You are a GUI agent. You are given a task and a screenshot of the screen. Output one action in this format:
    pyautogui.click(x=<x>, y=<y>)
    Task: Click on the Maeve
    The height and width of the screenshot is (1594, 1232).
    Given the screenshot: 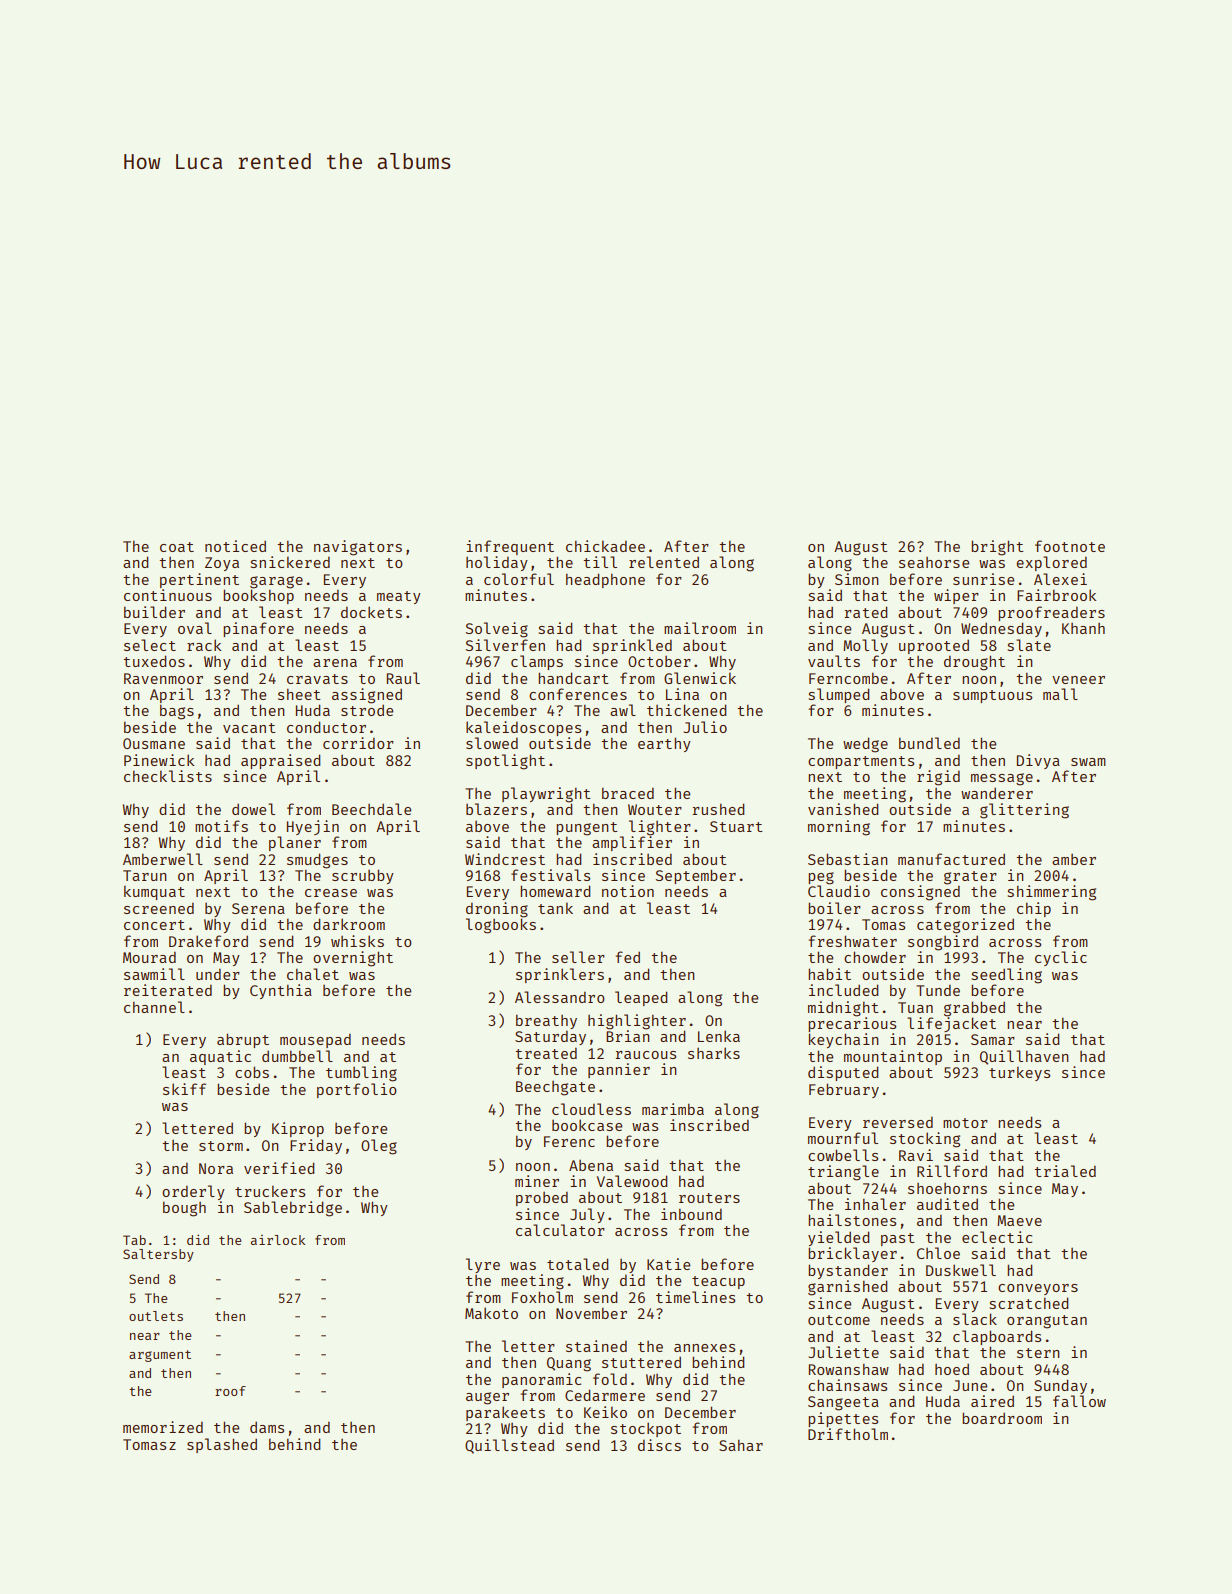 What is the action you would take?
    pyautogui.click(x=1019, y=1220)
